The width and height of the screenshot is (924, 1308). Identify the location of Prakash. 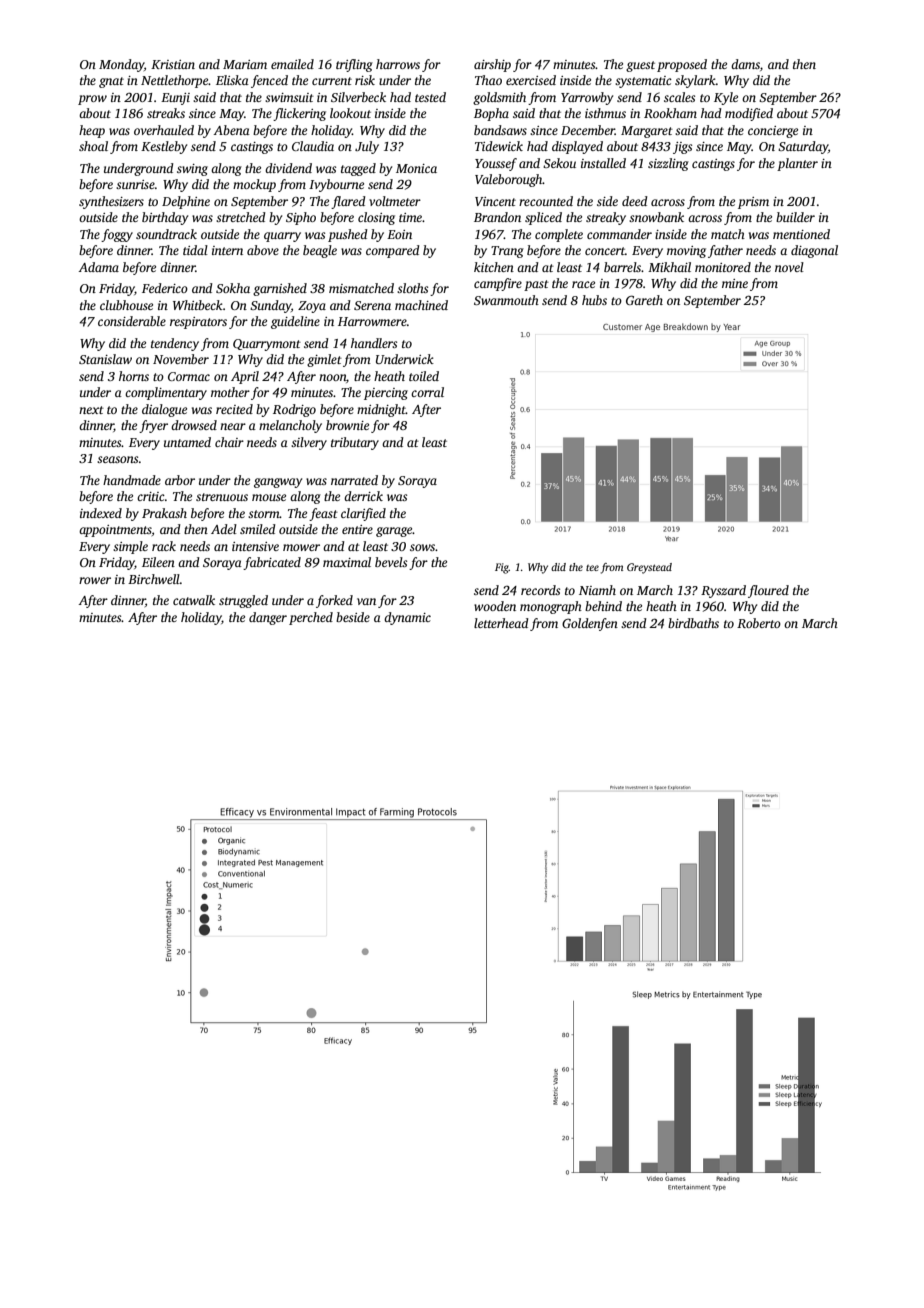
(164, 513).
